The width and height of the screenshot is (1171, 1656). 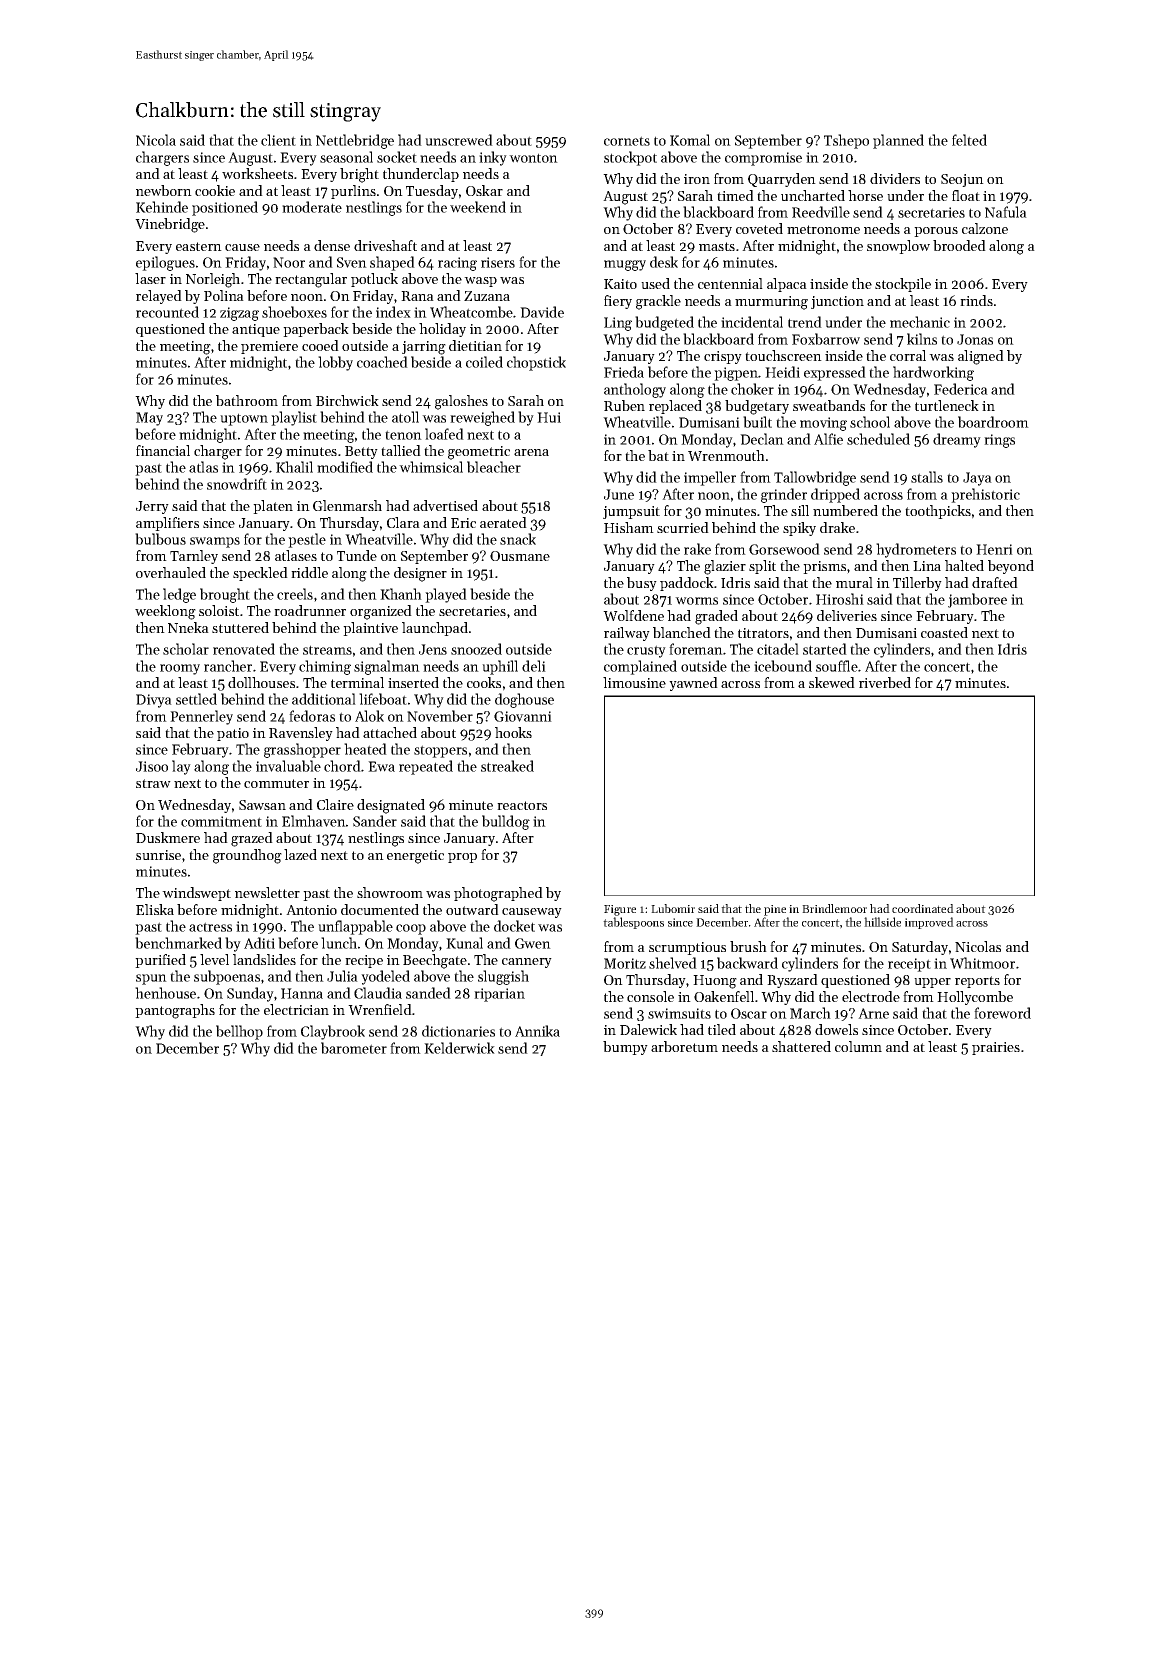 I want to click on barometer, so click(x=354, y=1048).
